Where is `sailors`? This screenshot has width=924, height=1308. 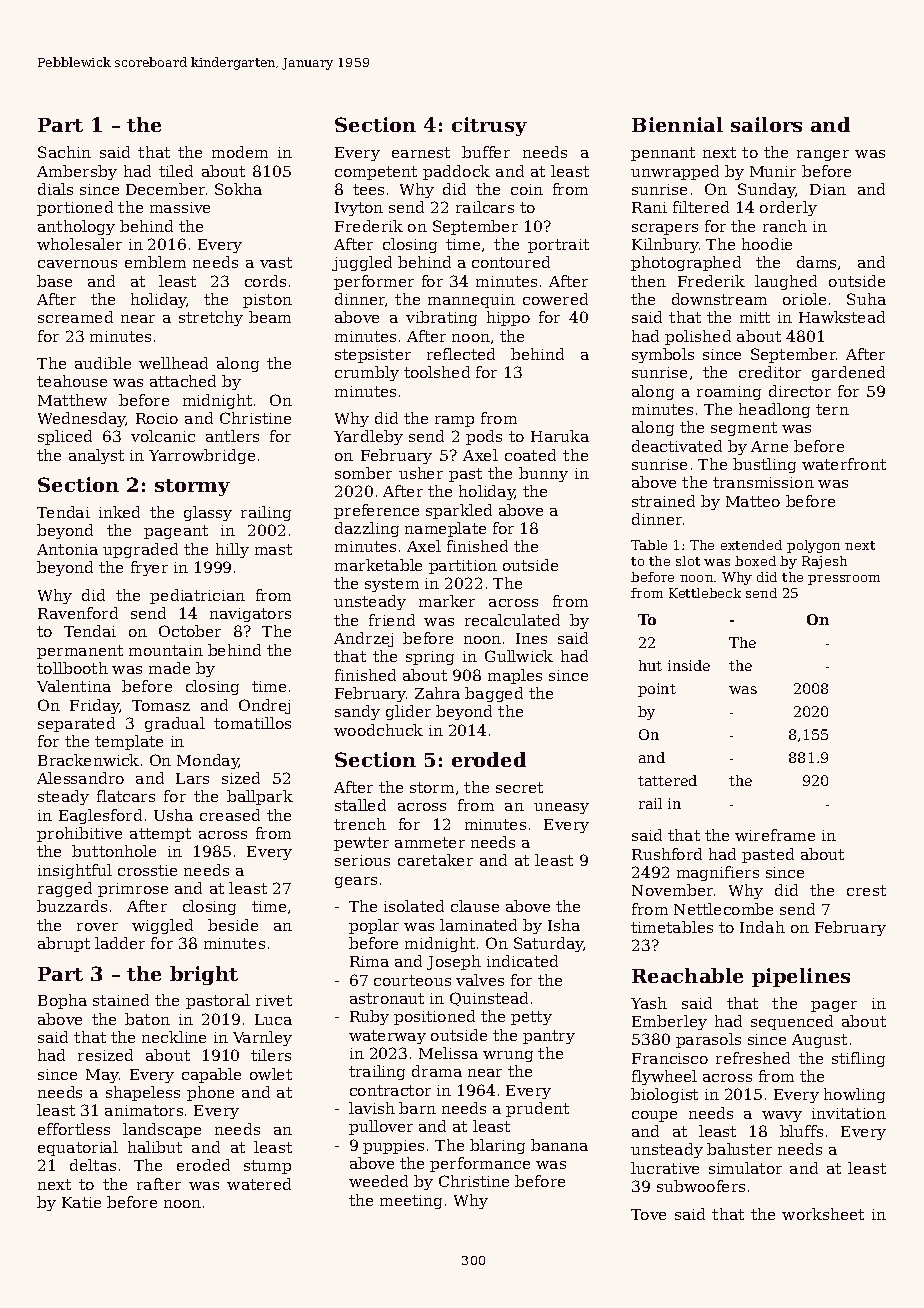 sailors is located at coordinates (766, 124).
